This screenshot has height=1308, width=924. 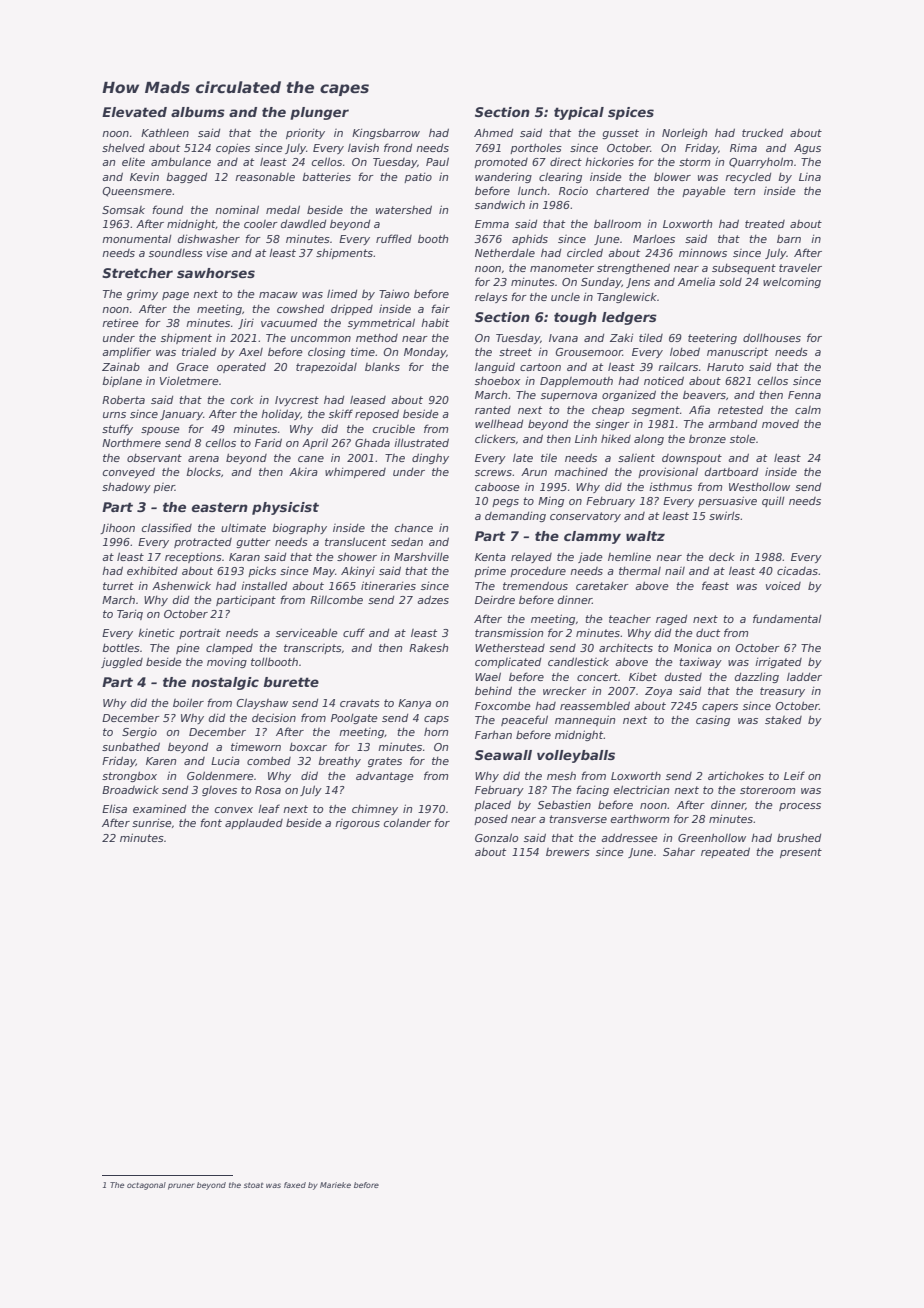 What do you see at coordinates (589, 352) in the screenshot?
I see `Grousemoor` at bounding box center [589, 352].
